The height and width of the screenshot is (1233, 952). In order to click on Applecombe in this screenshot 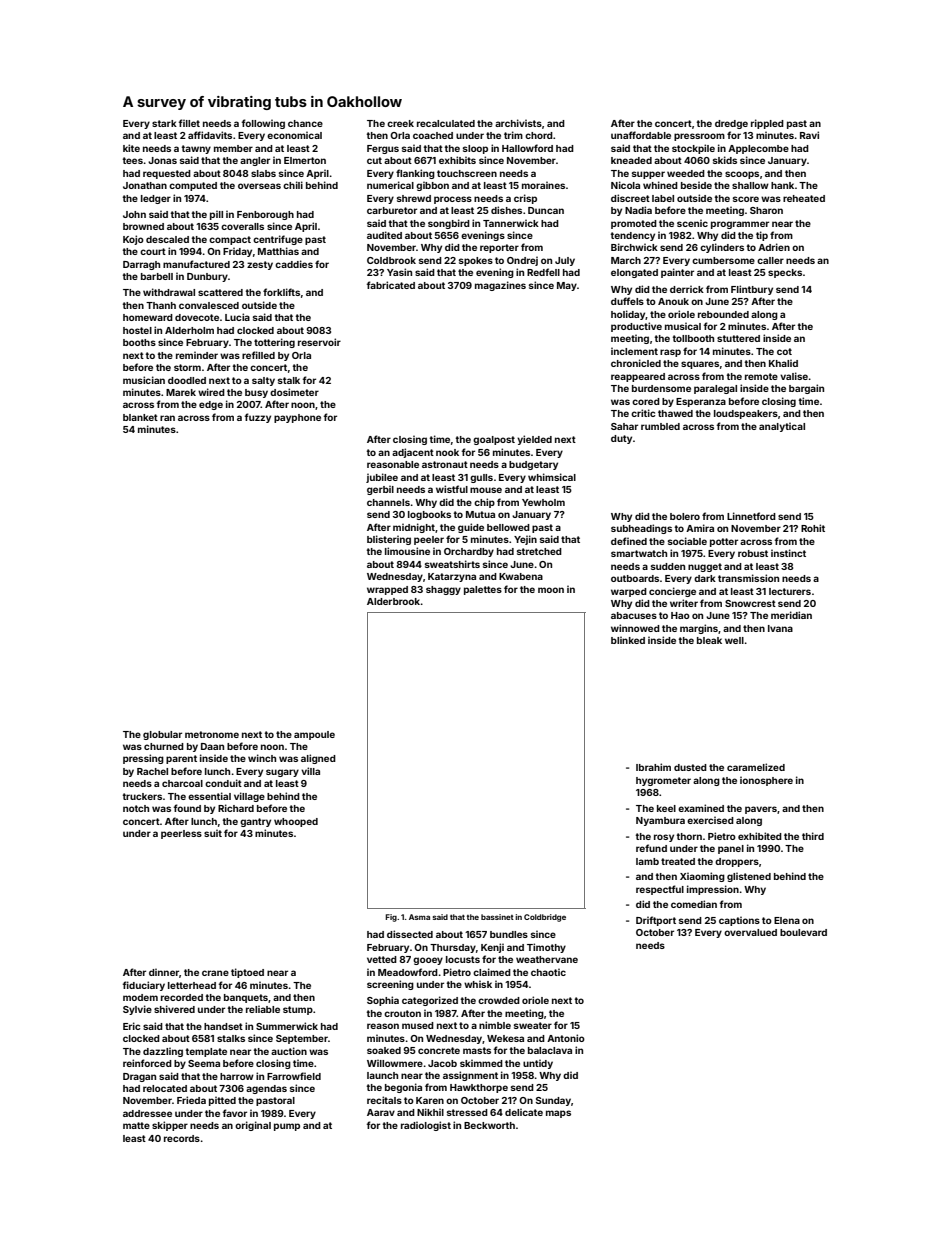, I will do `click(758, 149)`.
